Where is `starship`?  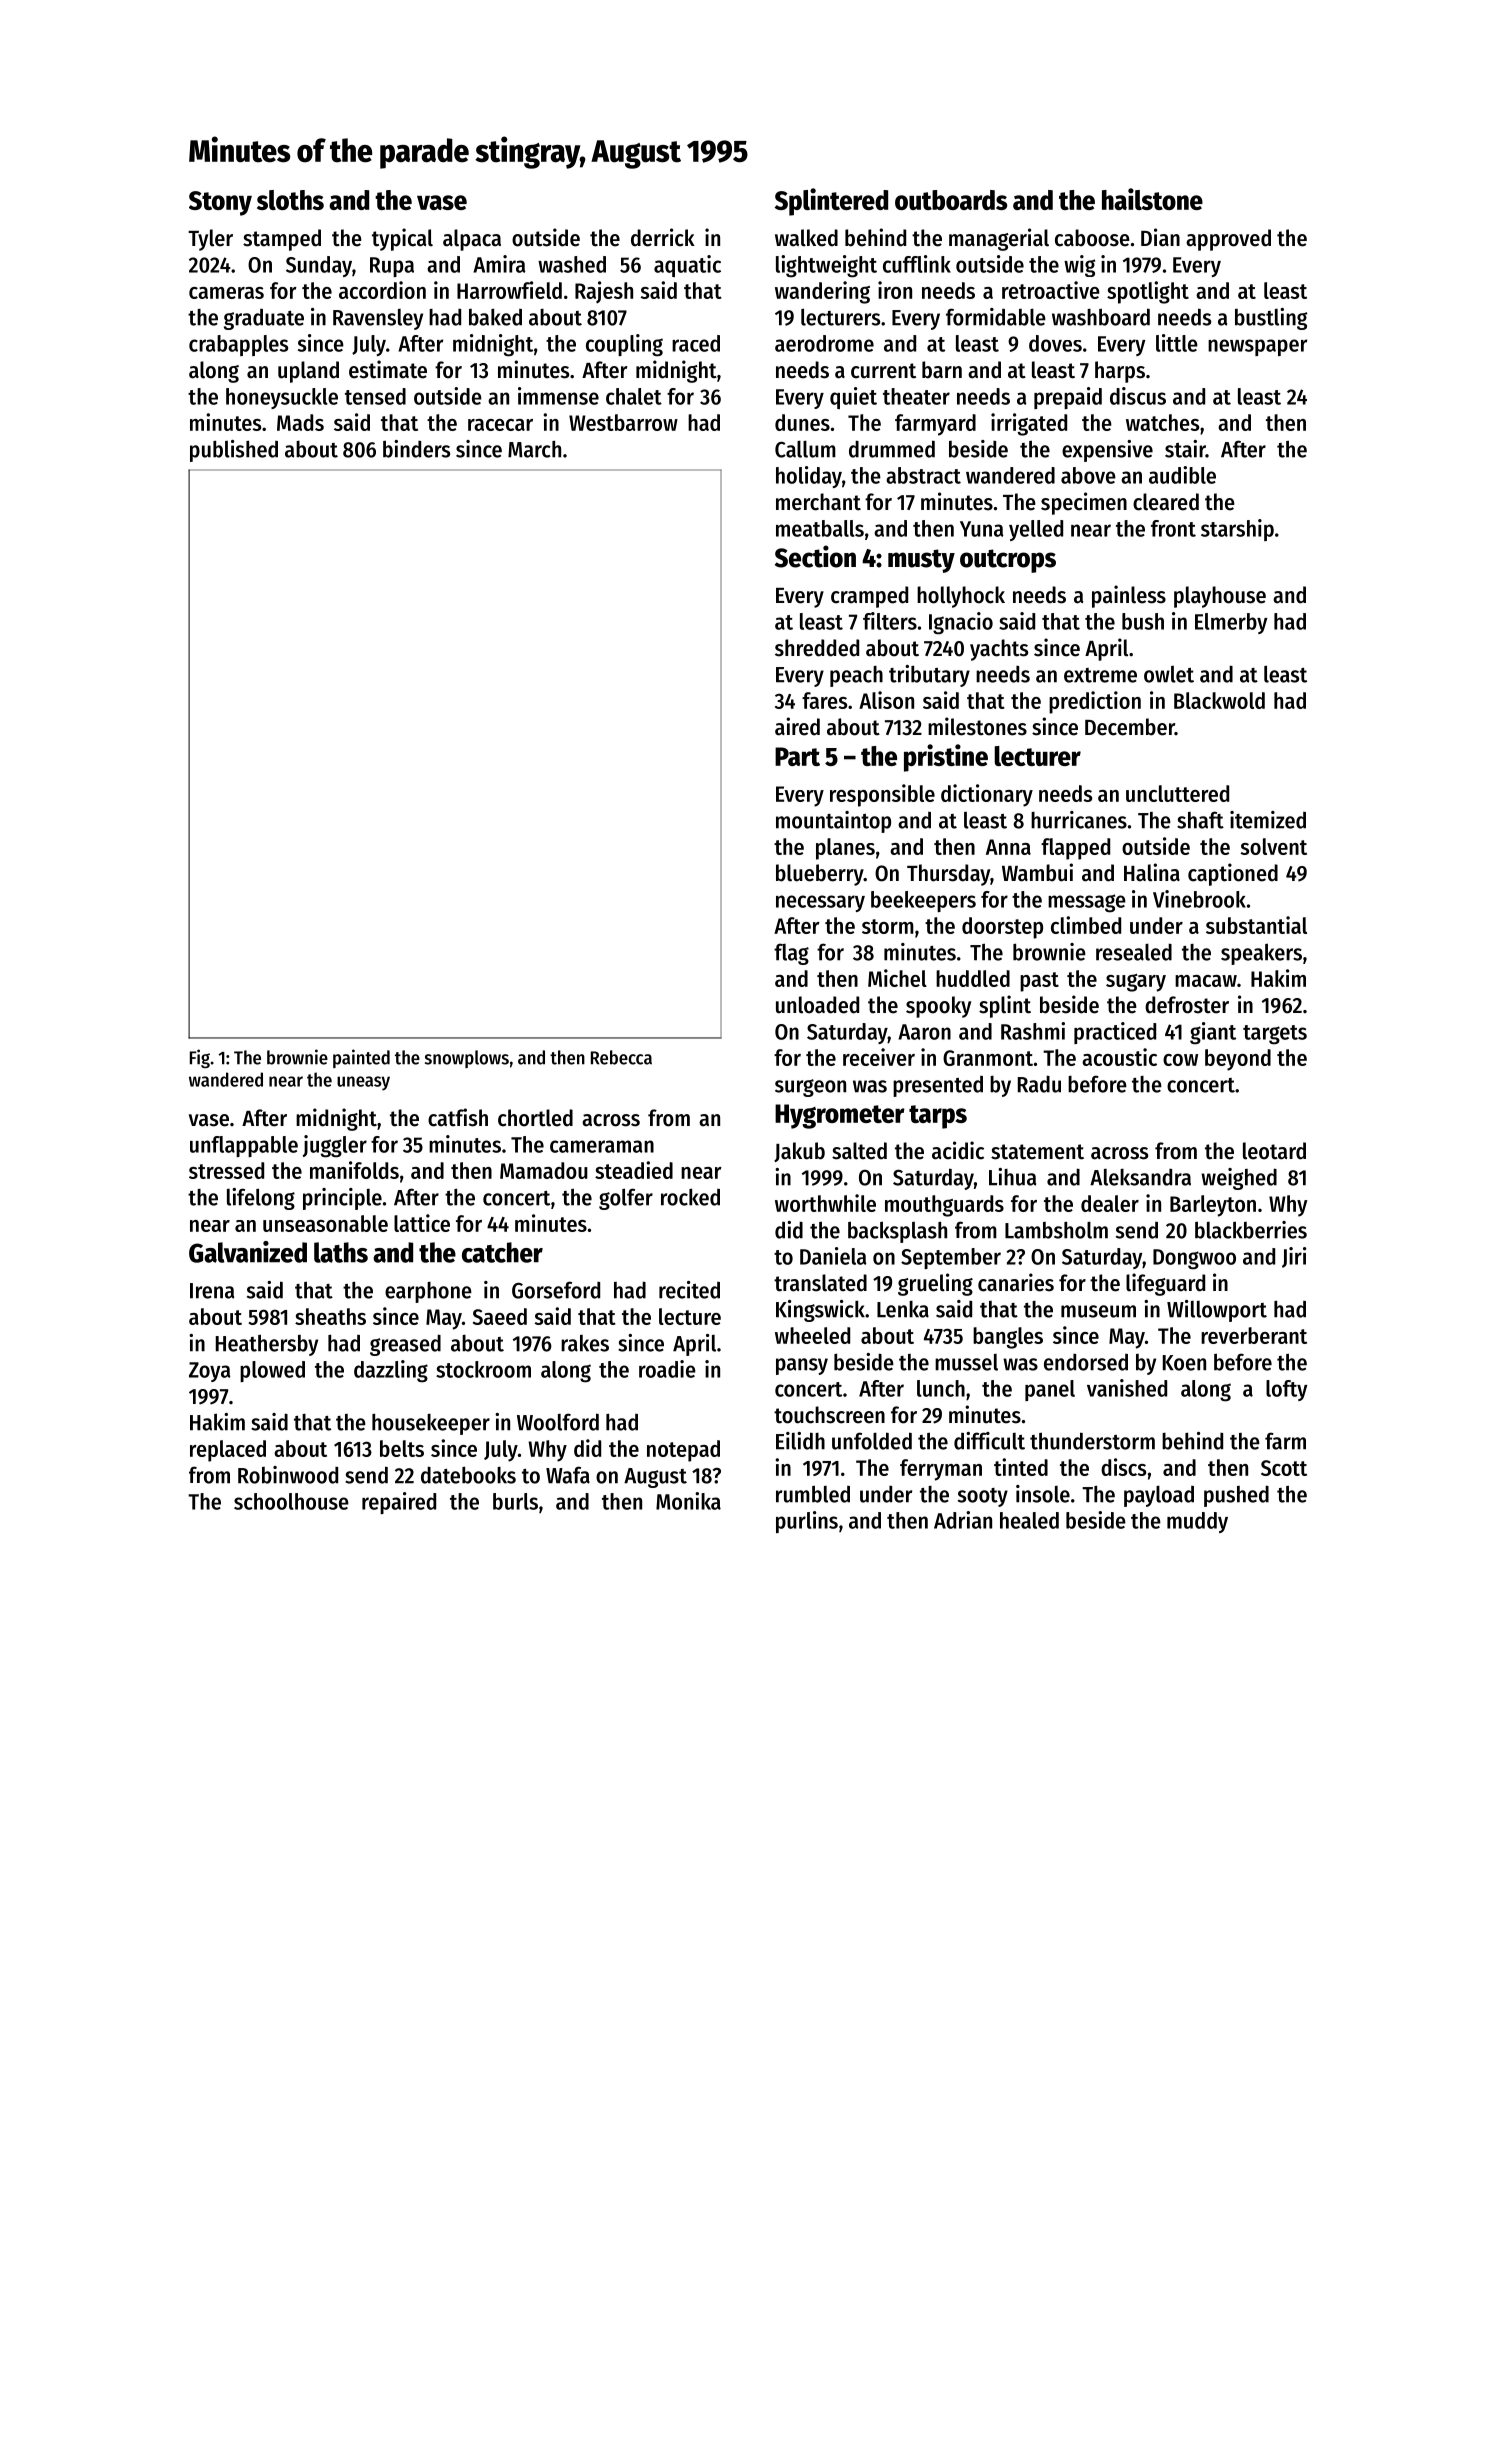
starship is located at coordinates (1237, 530).
